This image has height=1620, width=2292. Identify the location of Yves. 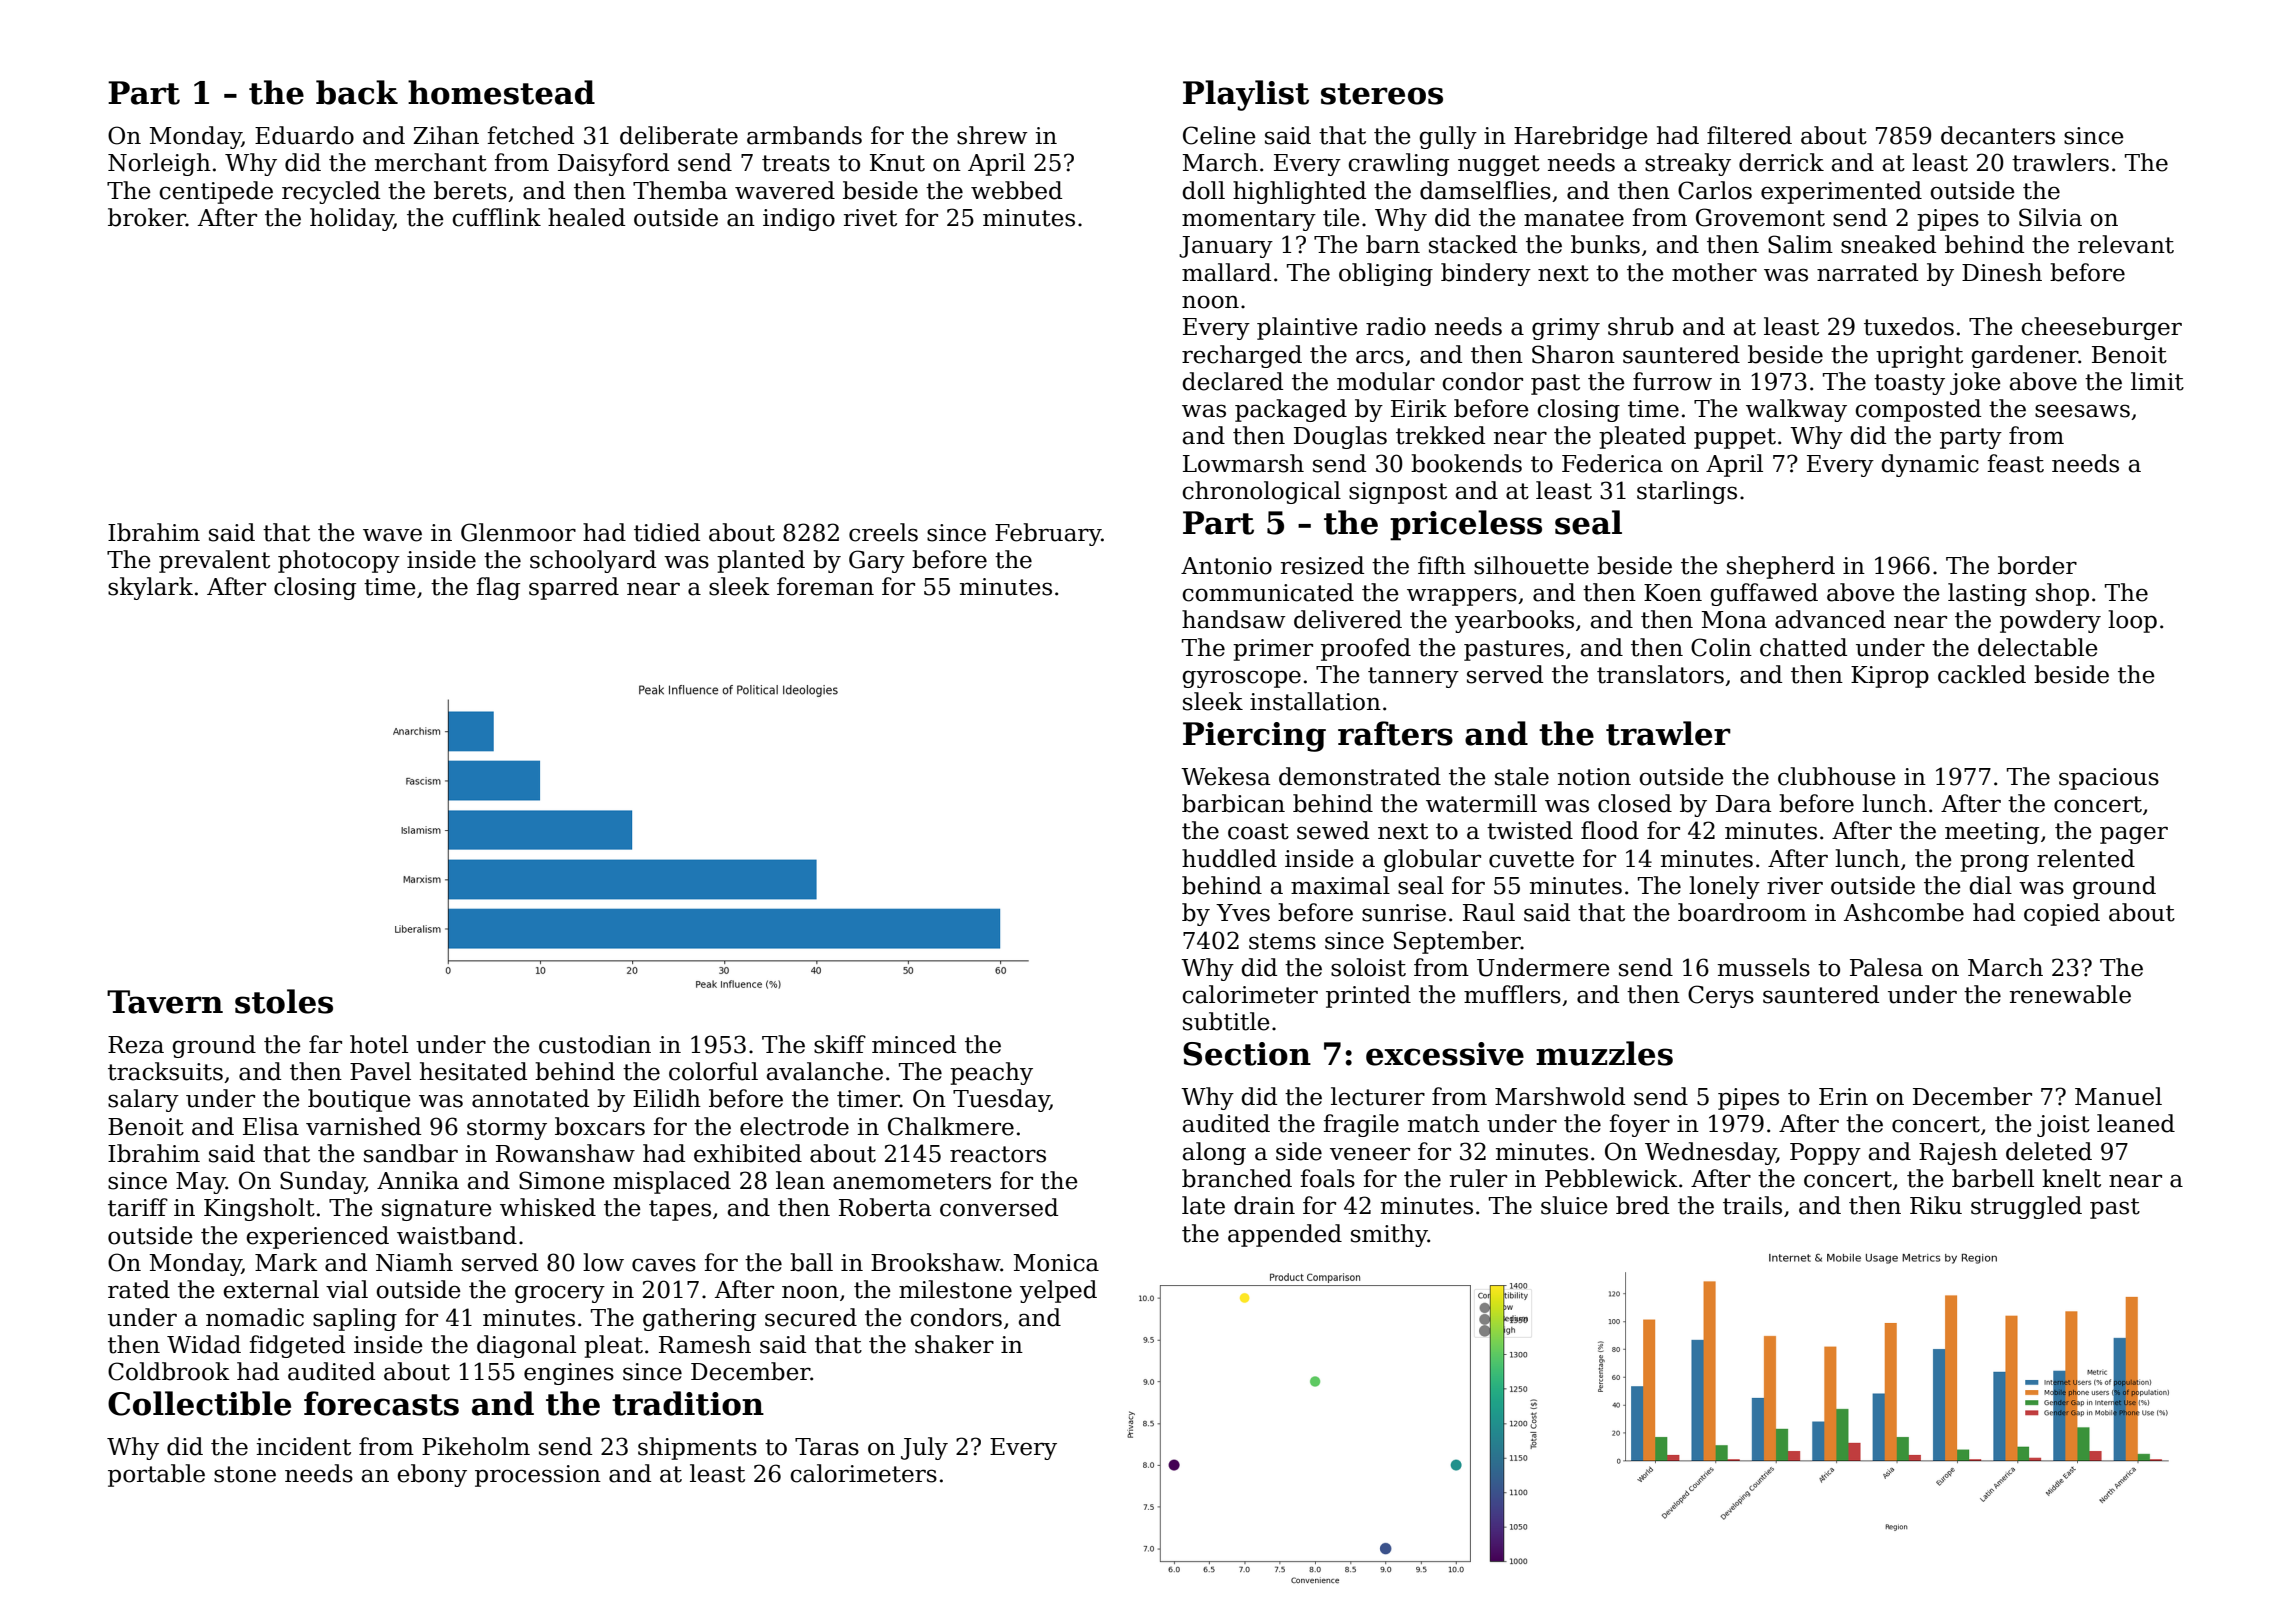
(1243, 913).
